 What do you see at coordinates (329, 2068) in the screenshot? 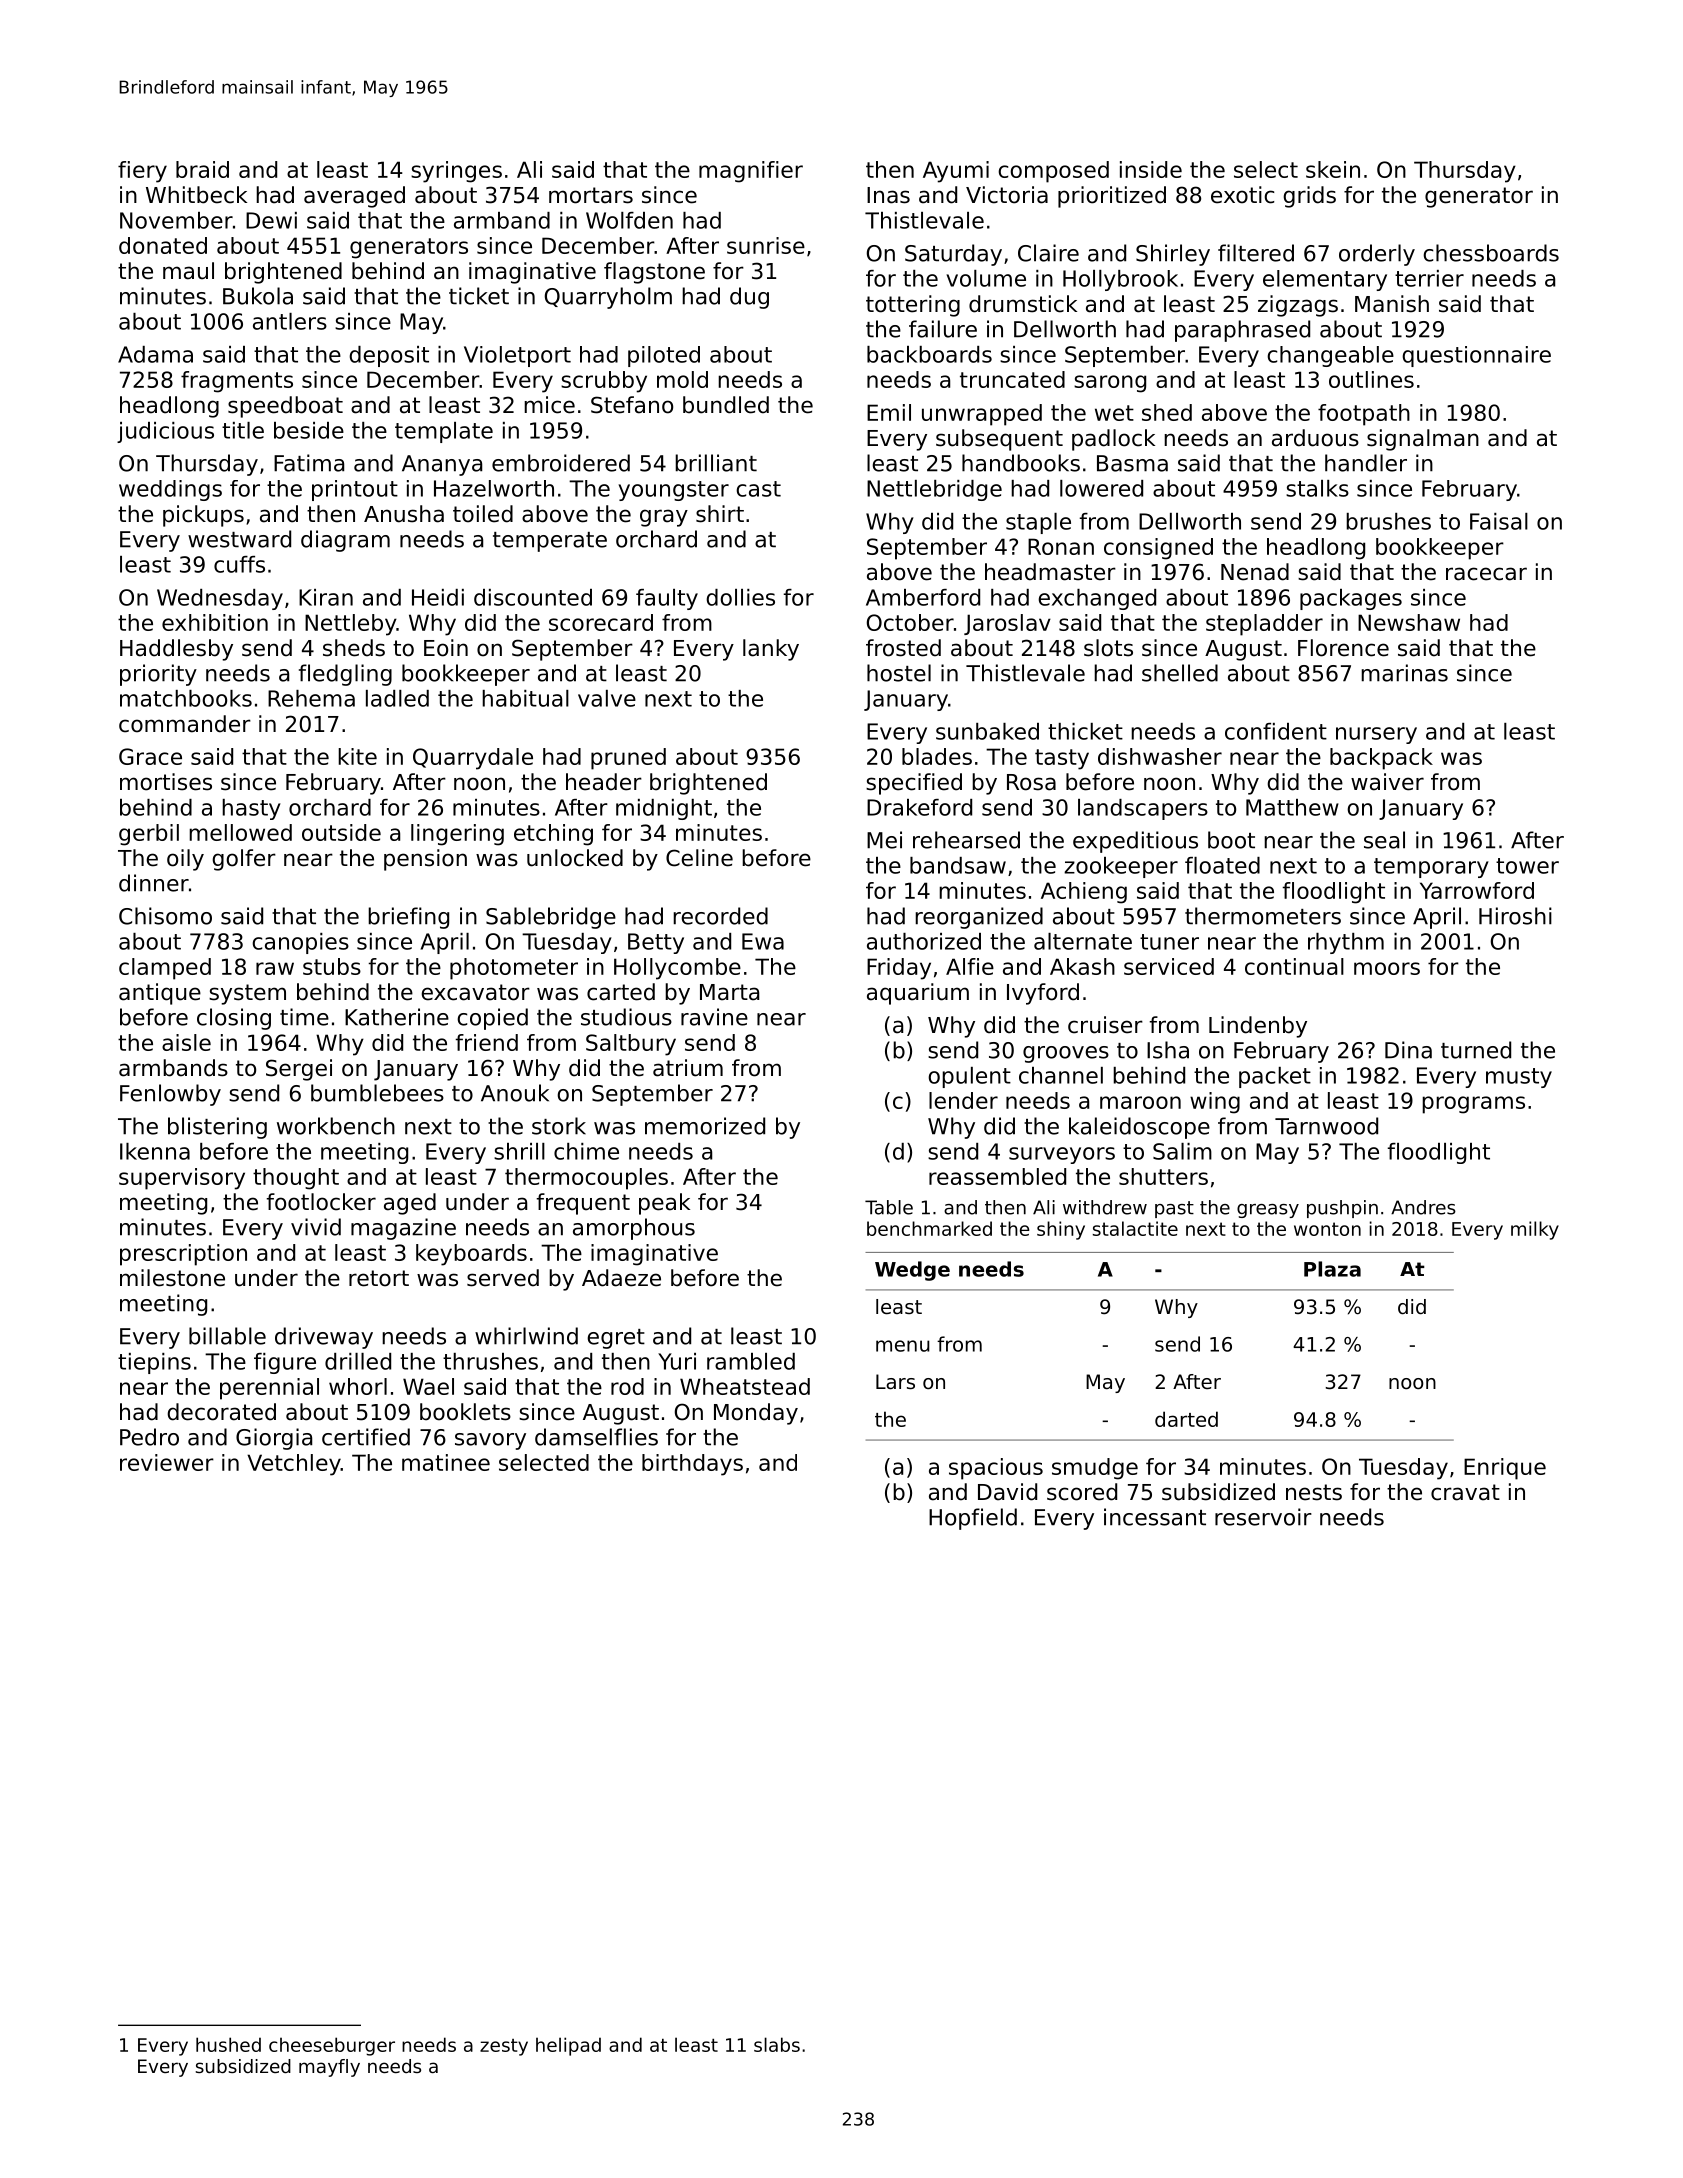
I see `mayfly` at bounding box center [329, 2068].
